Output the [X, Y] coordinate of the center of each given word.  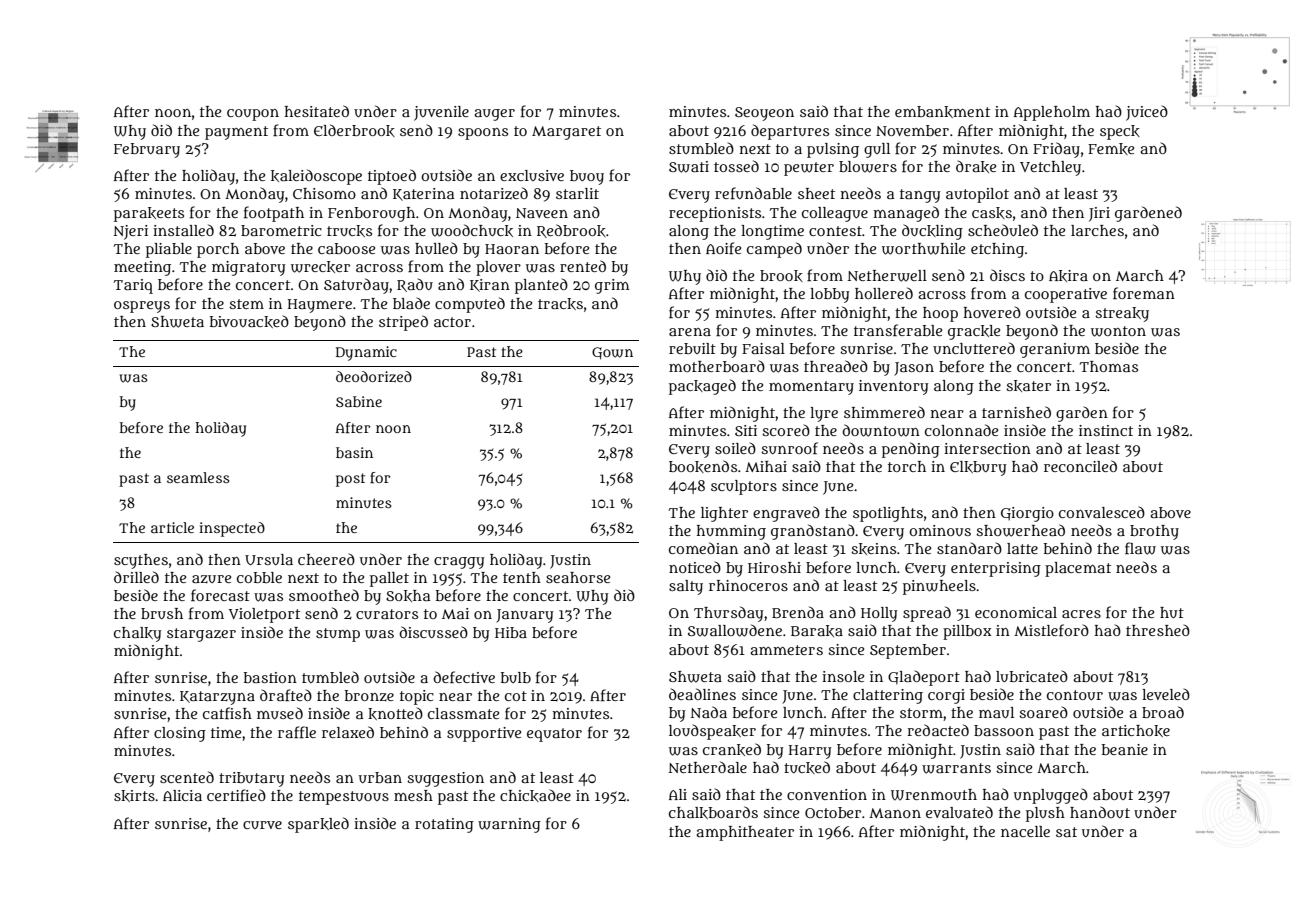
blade [411, 303]
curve [262, 825]
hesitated [316, 111]
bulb [516, 677]
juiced [1147, 113]
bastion [270, 677]
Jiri [1099, 214]
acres [1081, 614]
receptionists [715, 214]
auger [494, 115]
